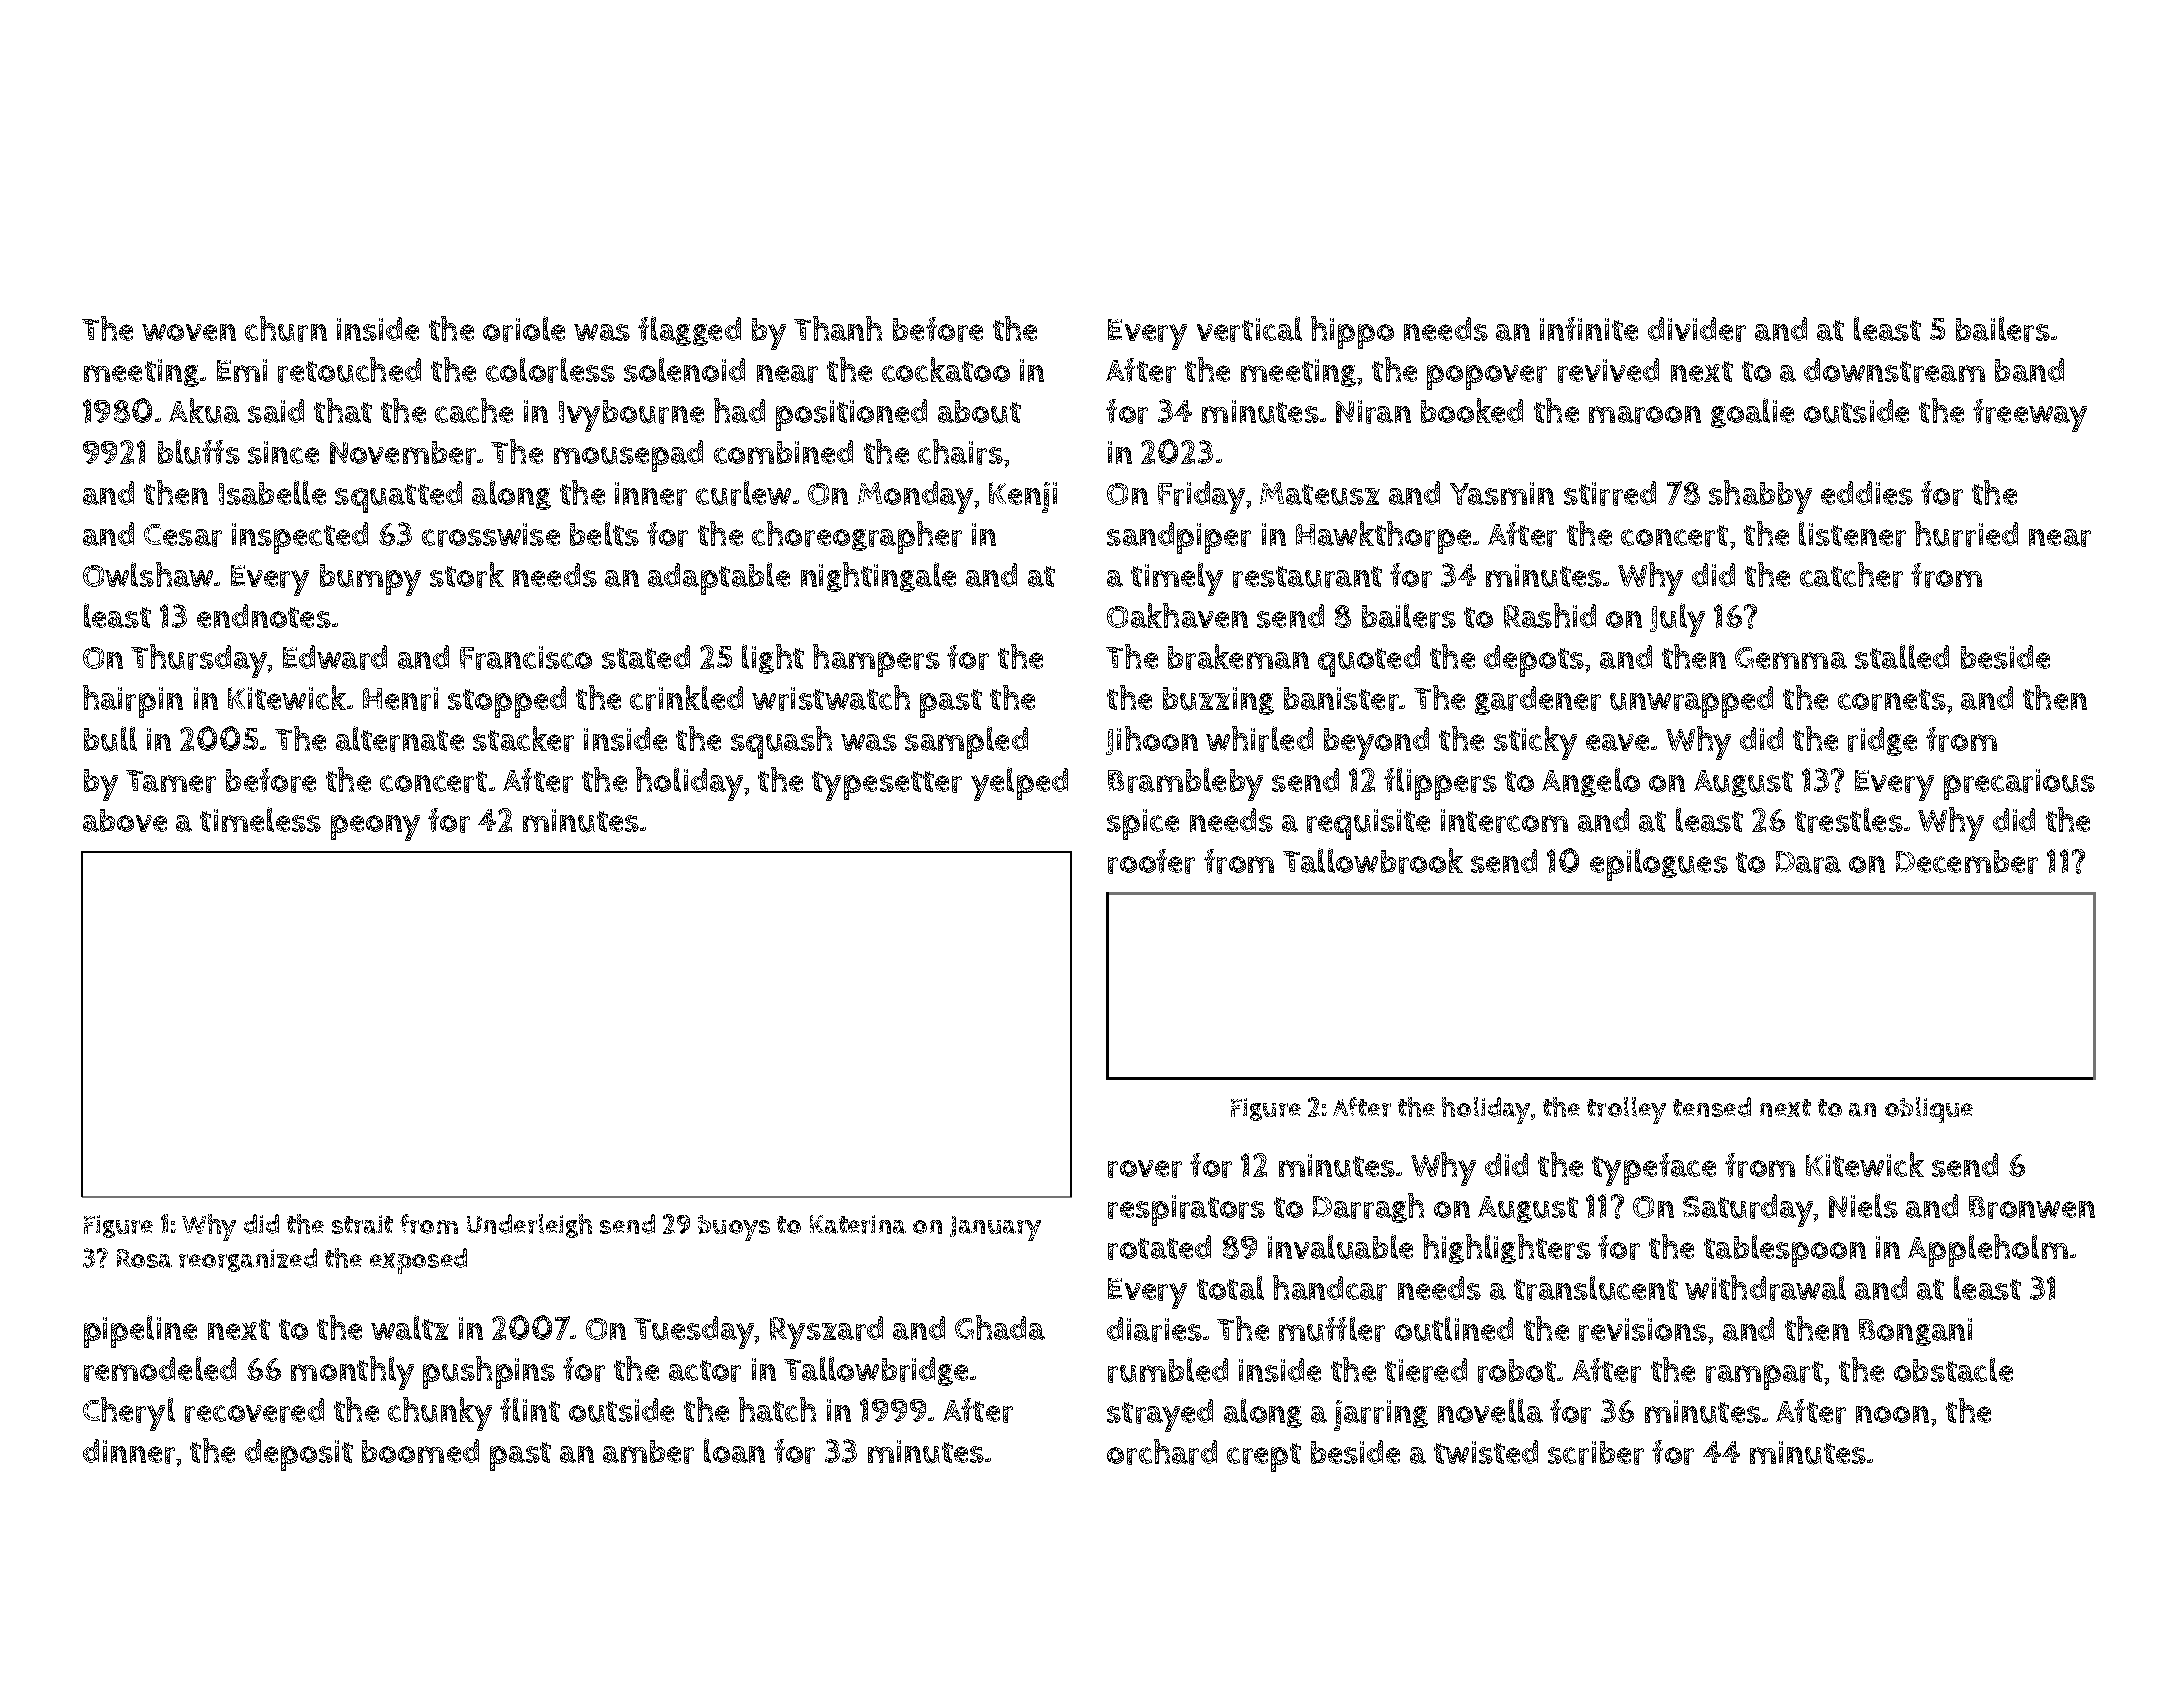 This screenshot has width=2178, height=1683. What do you see at coordinates (183, 535) in the screenshot?
I see `Cesar` at bounding box center [183, 535].
